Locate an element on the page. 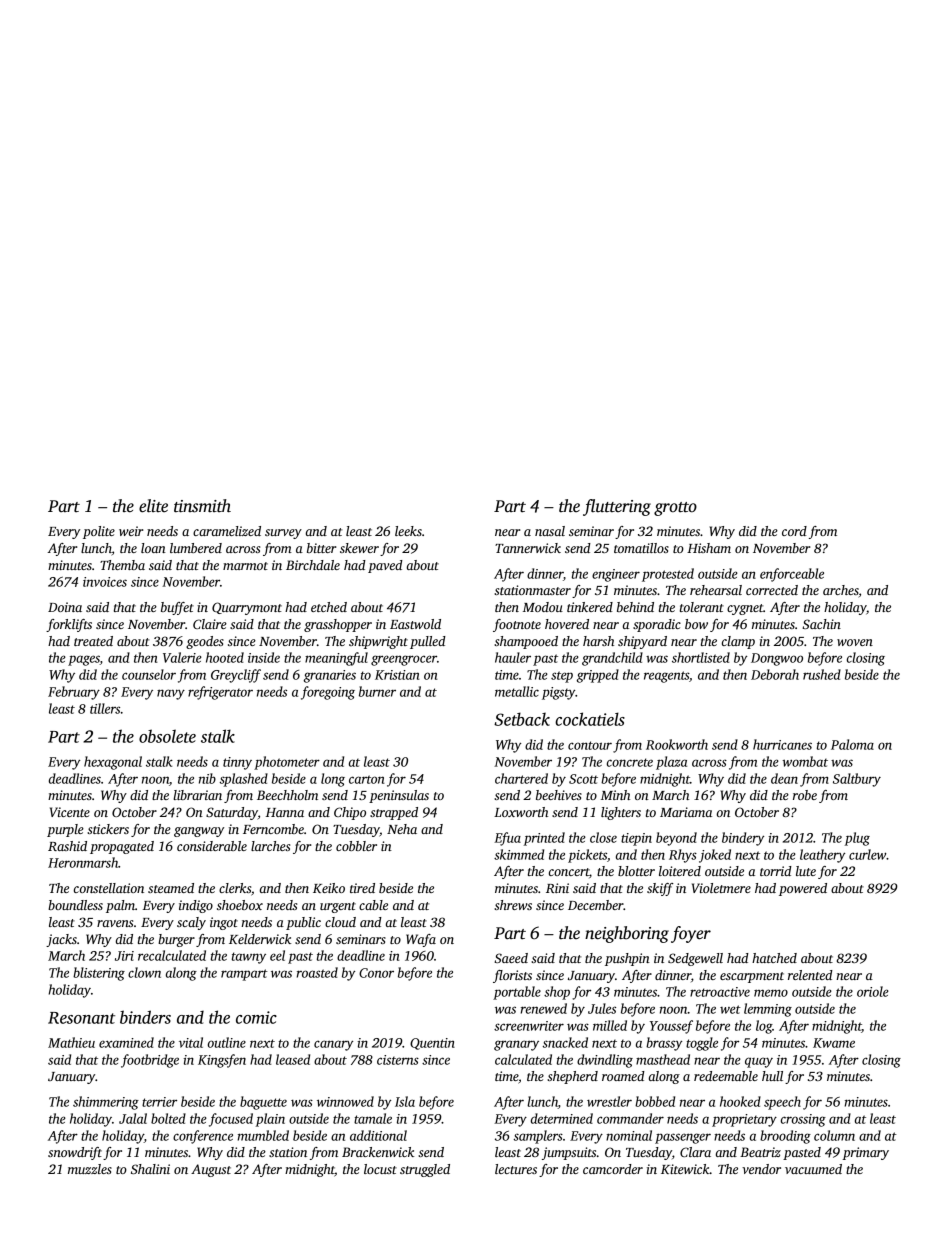  grotto is located at coordinates (675, 509).
